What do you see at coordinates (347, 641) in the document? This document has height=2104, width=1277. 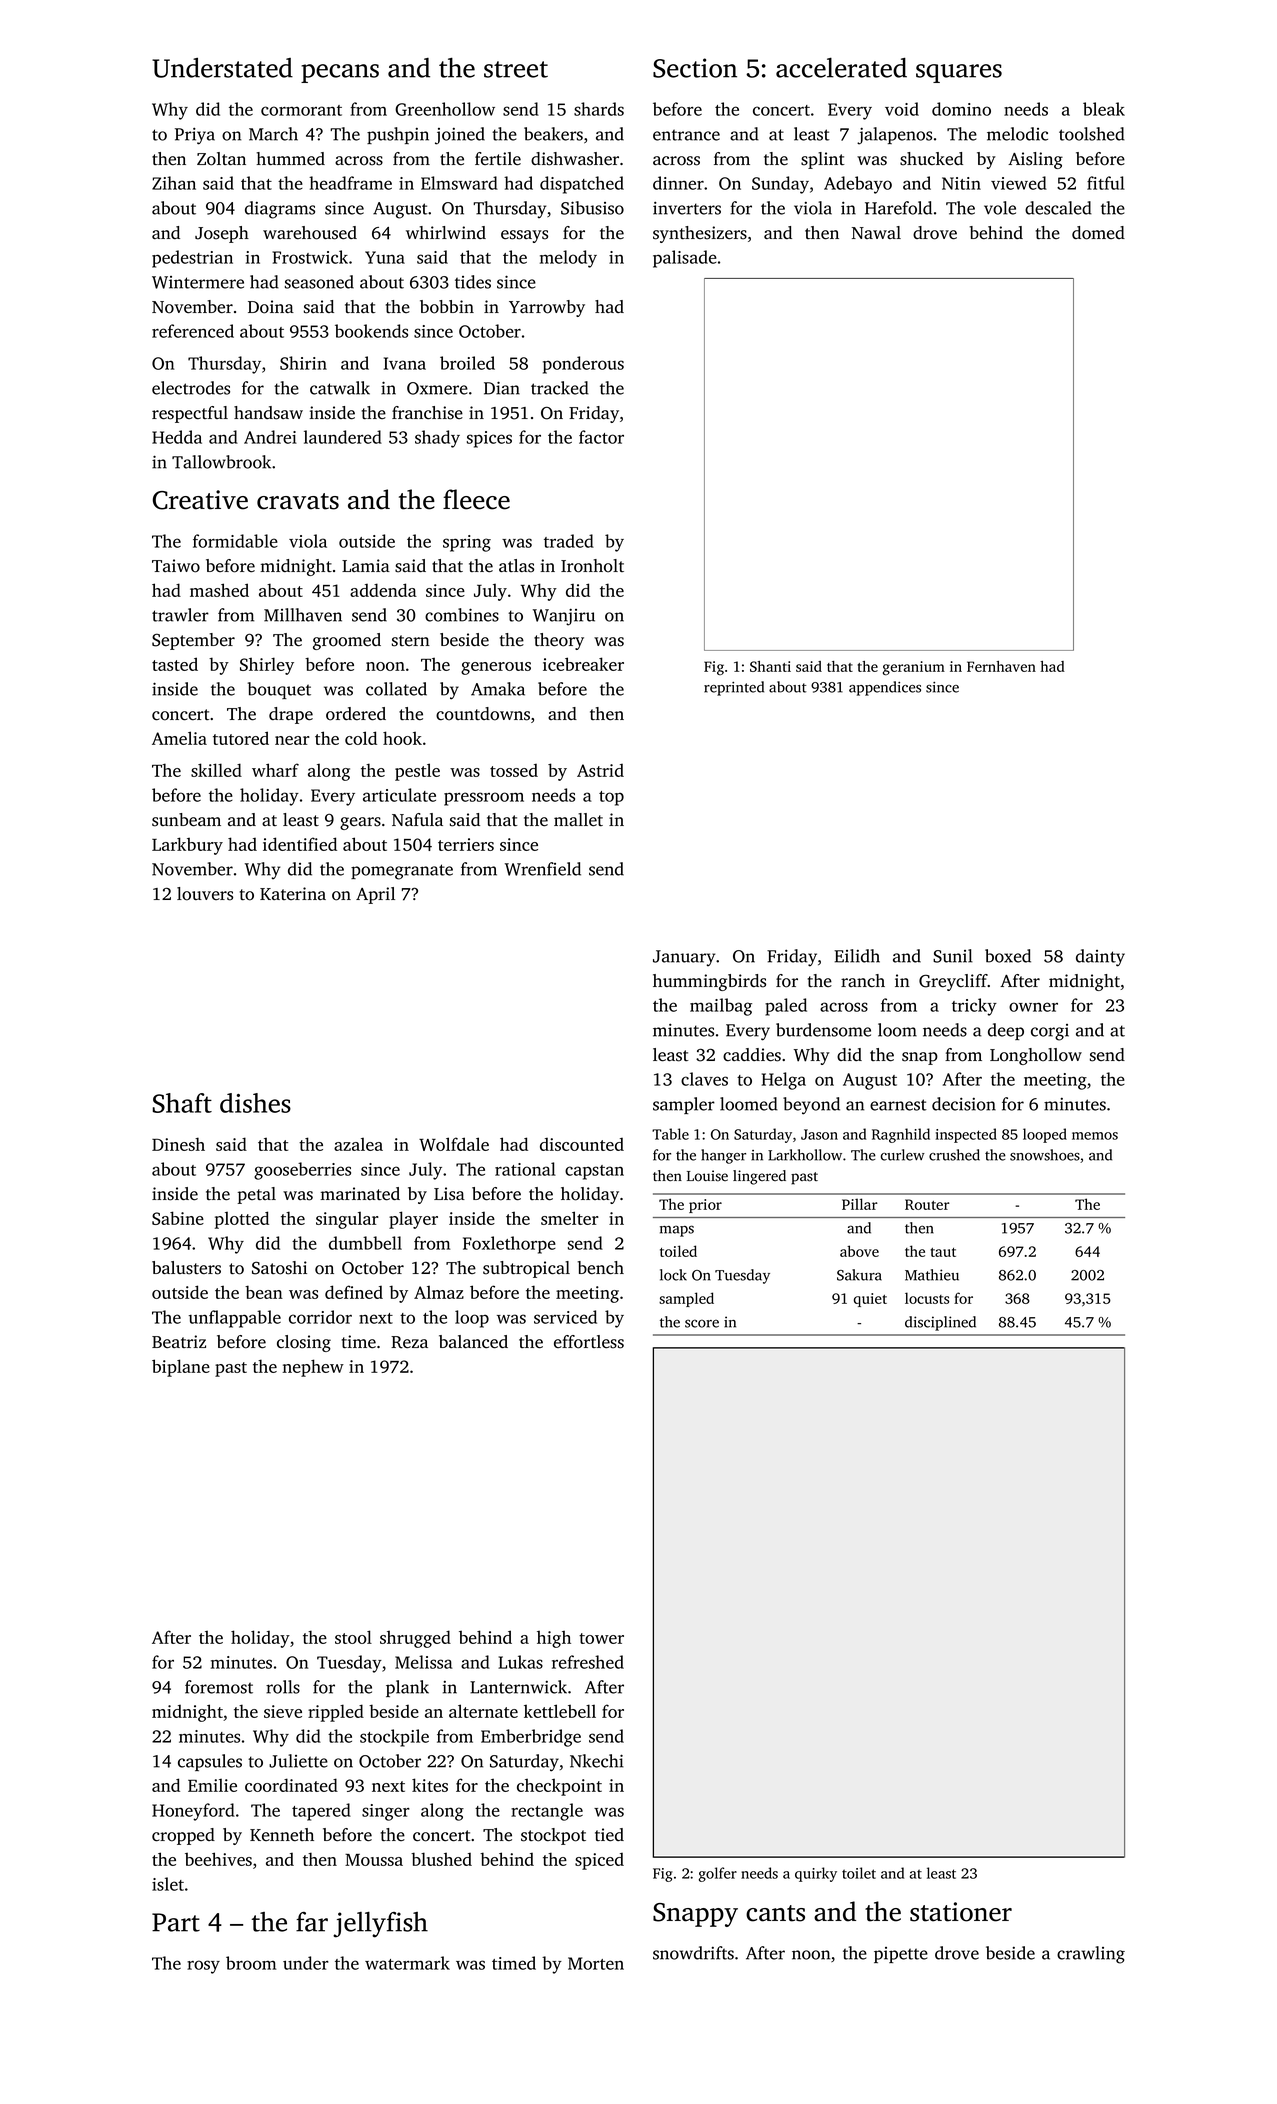 I see `groomed` at bounding box center [347, 641].
